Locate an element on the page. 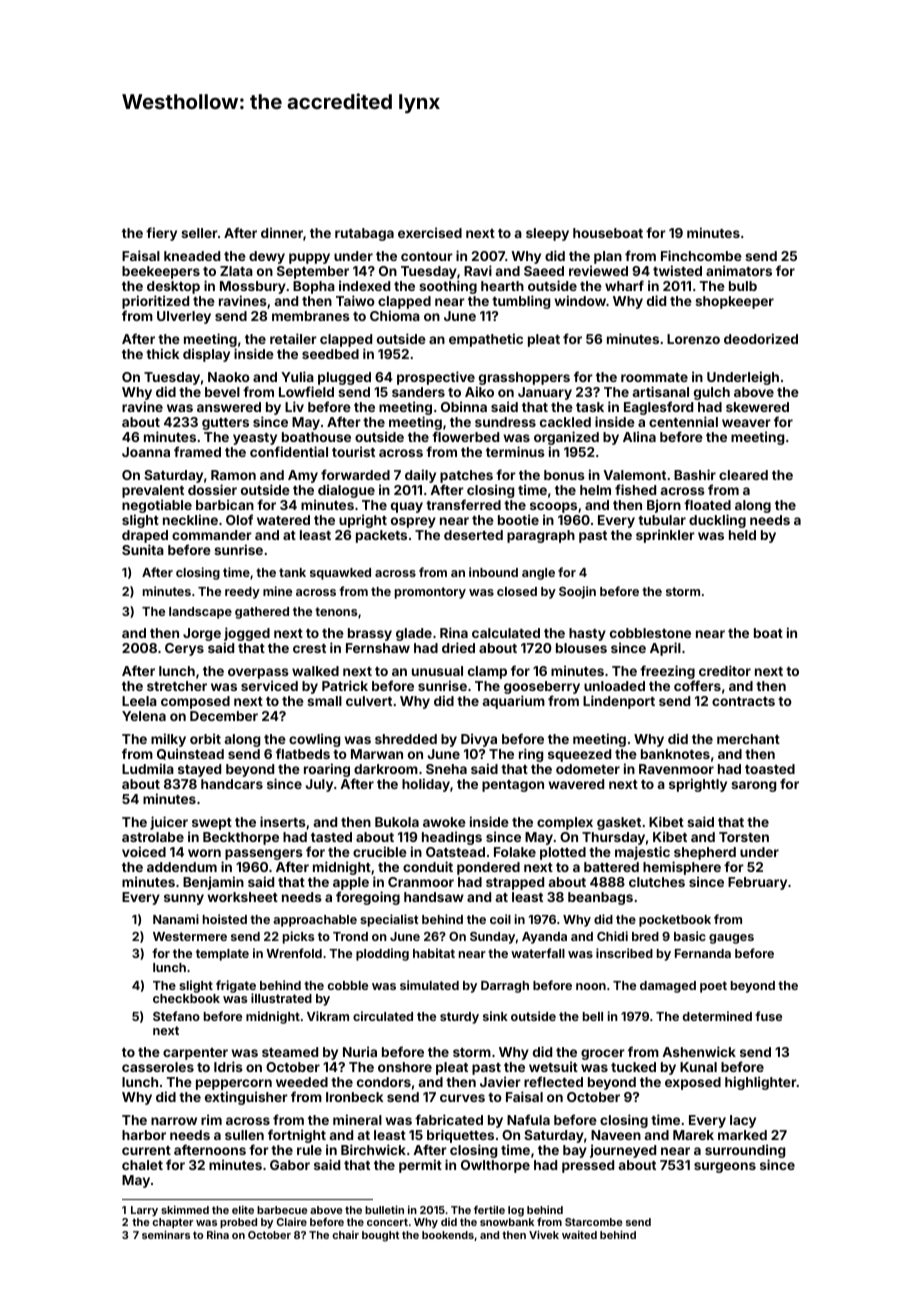  fiery is located at coordinates (161, 234).
